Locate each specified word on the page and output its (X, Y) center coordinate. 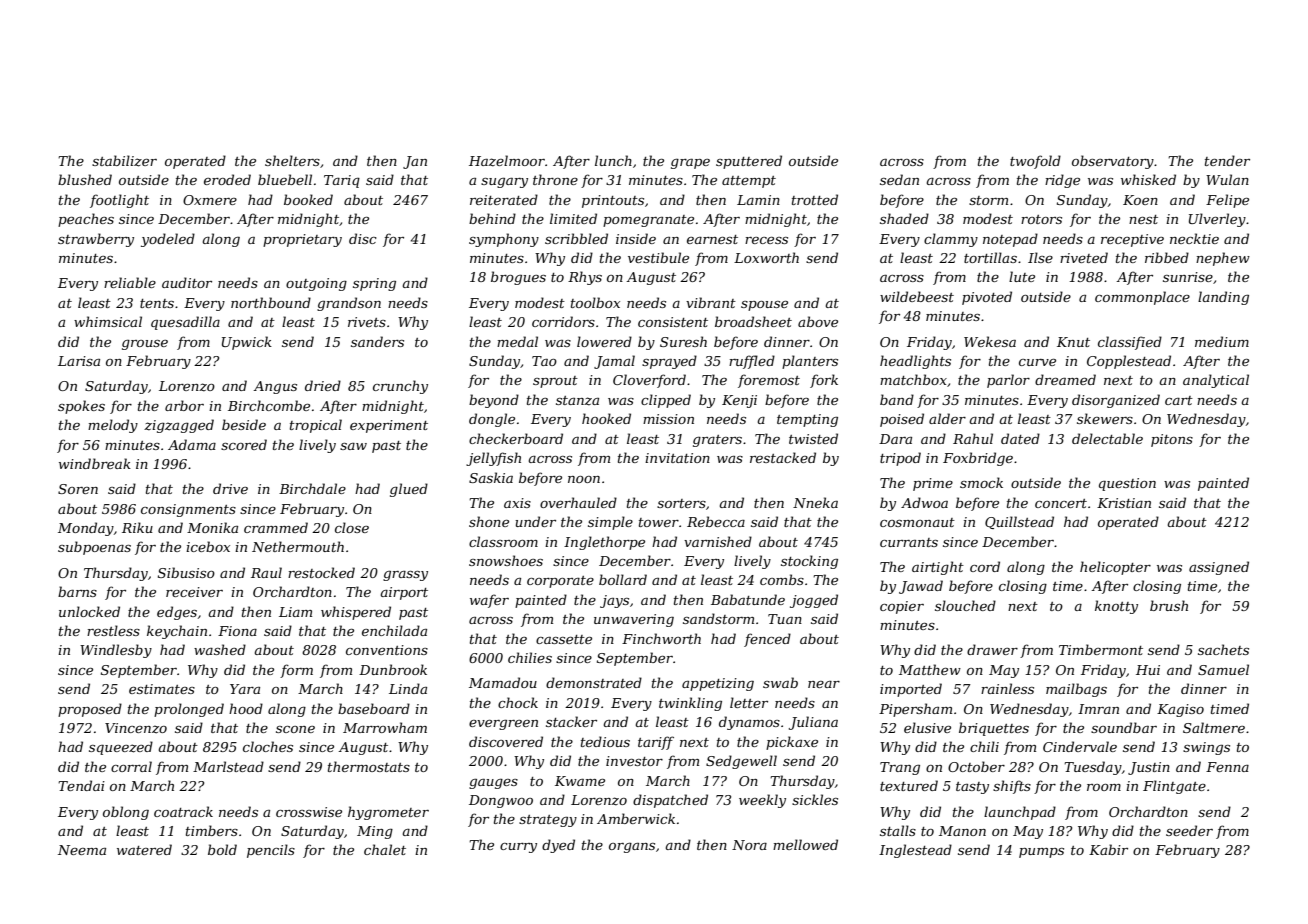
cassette (564, 639)
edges (177, 613)
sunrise (1188, 277)
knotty (1116, 607)
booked (308, 199)
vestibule (658, 257)
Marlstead (228, 766)
